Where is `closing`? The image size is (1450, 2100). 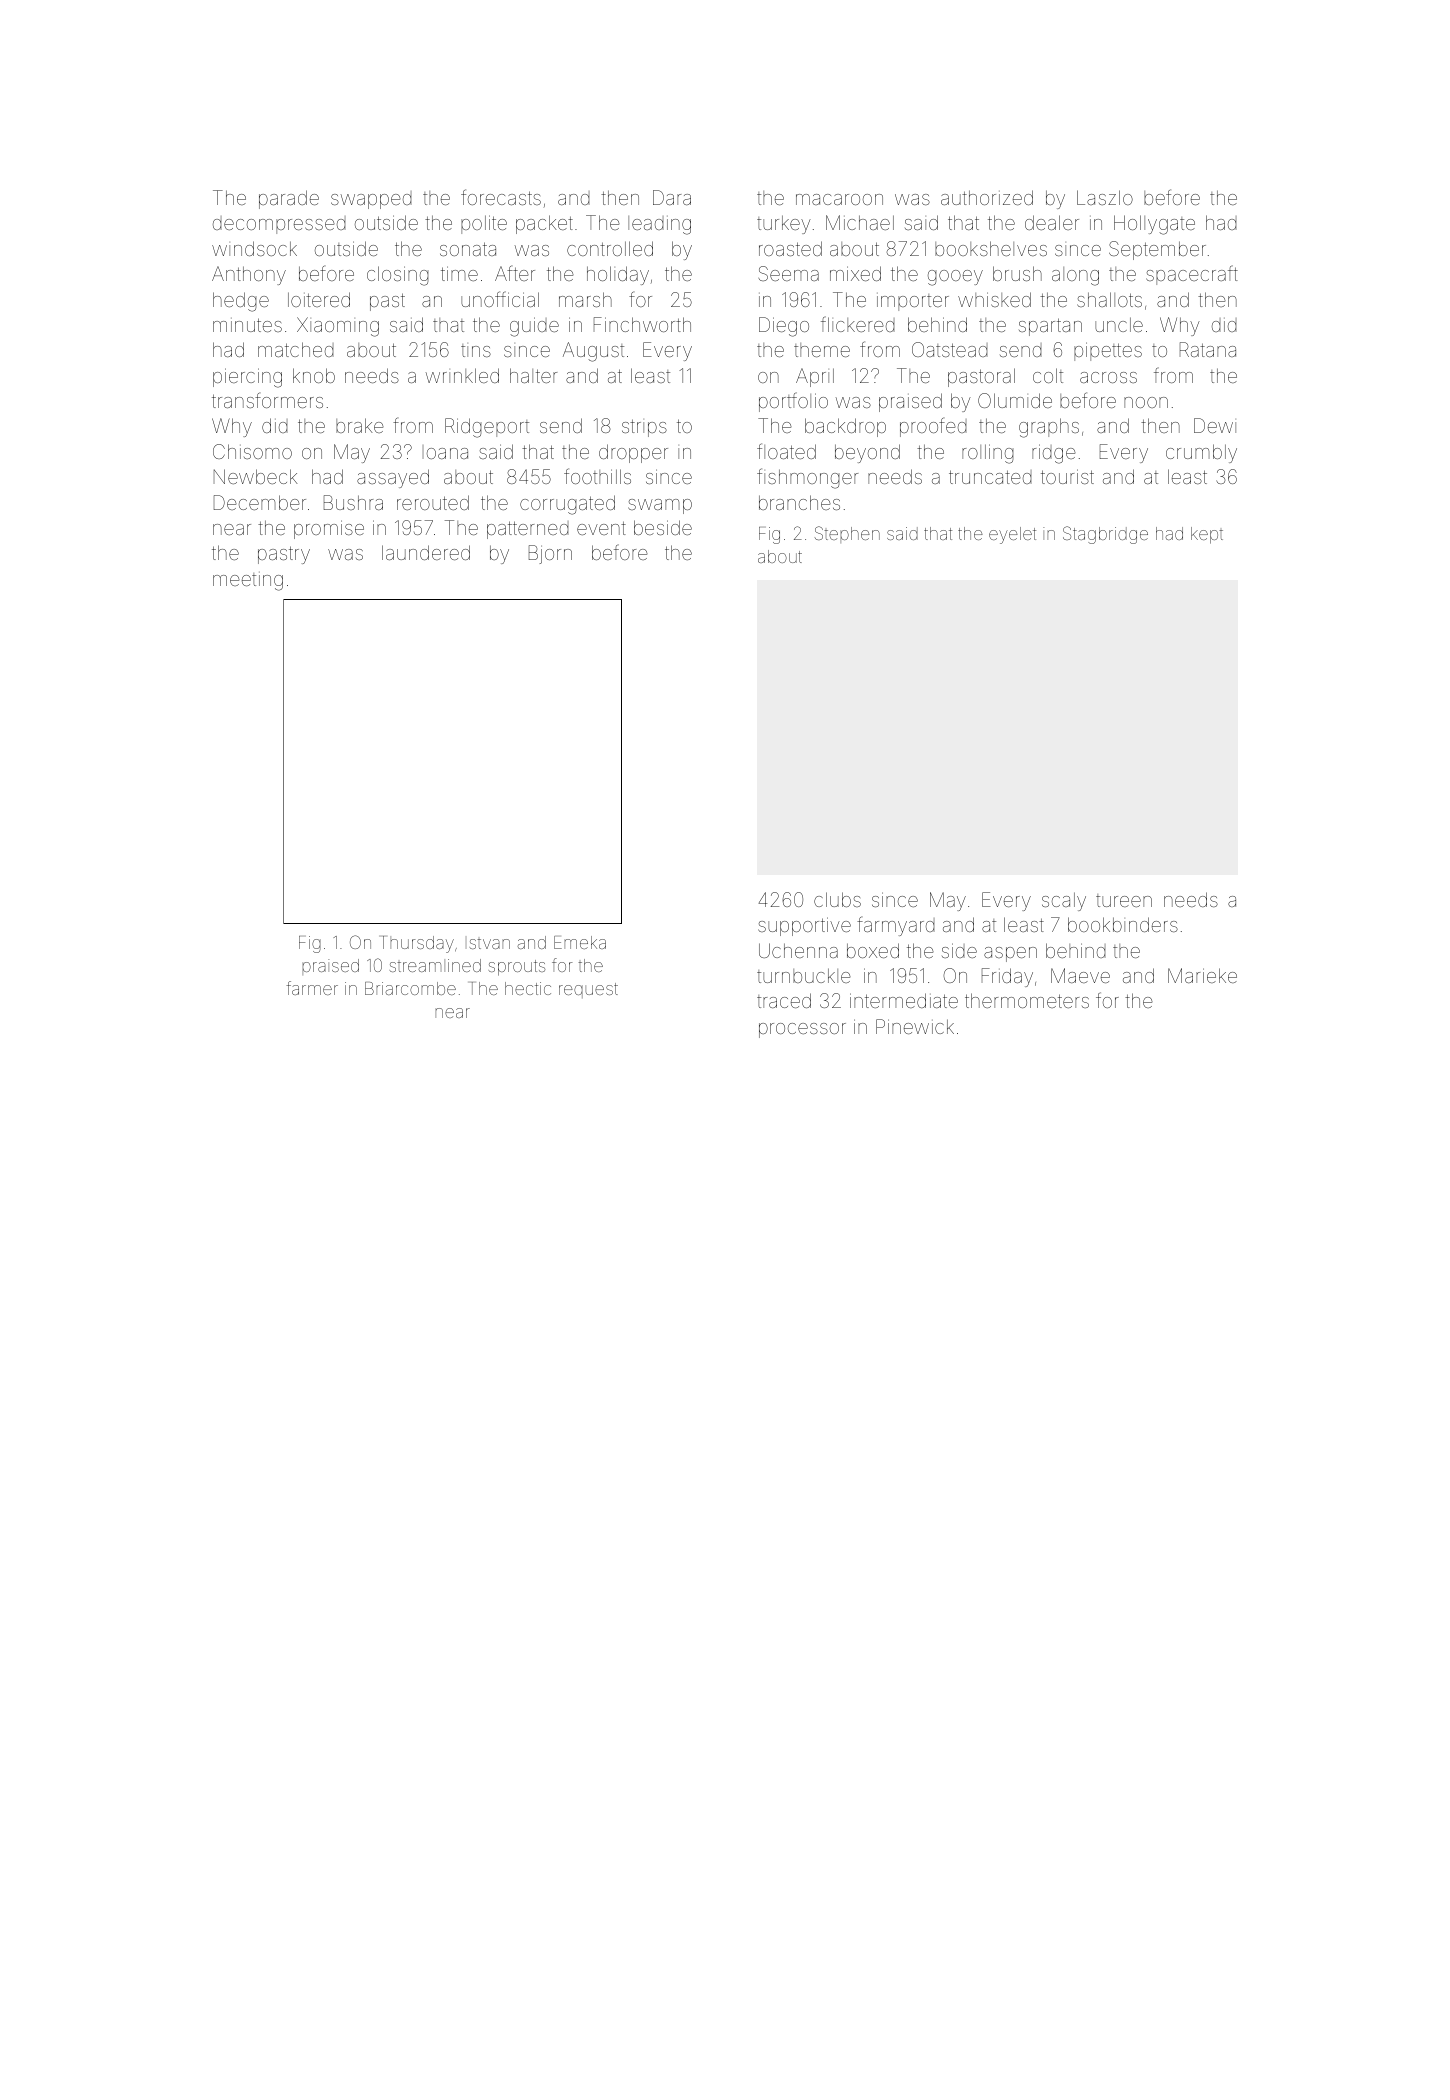
closing is located at coordinates (398, 276).
